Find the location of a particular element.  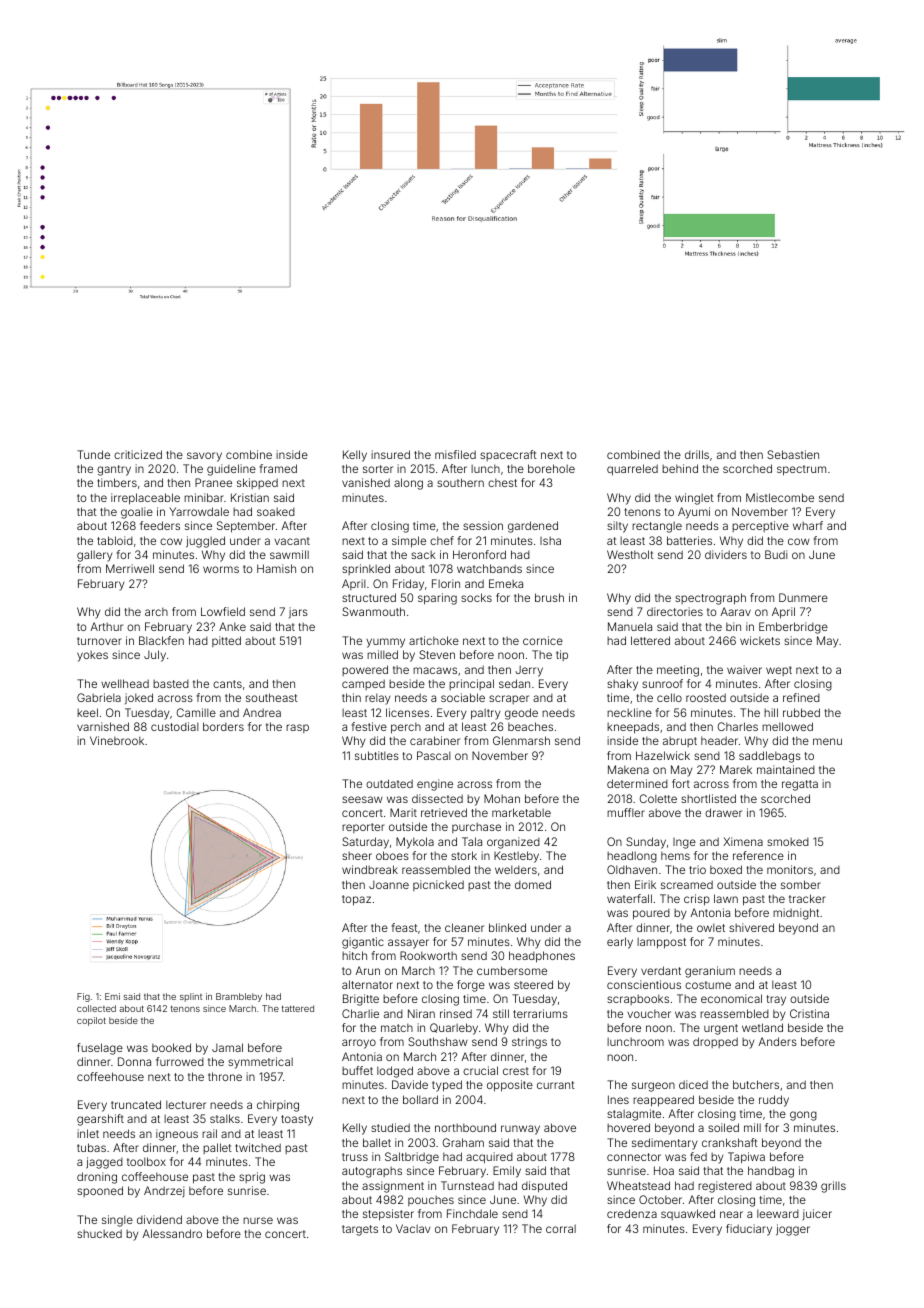

Sebastien is located at coordinates (793, 454).
